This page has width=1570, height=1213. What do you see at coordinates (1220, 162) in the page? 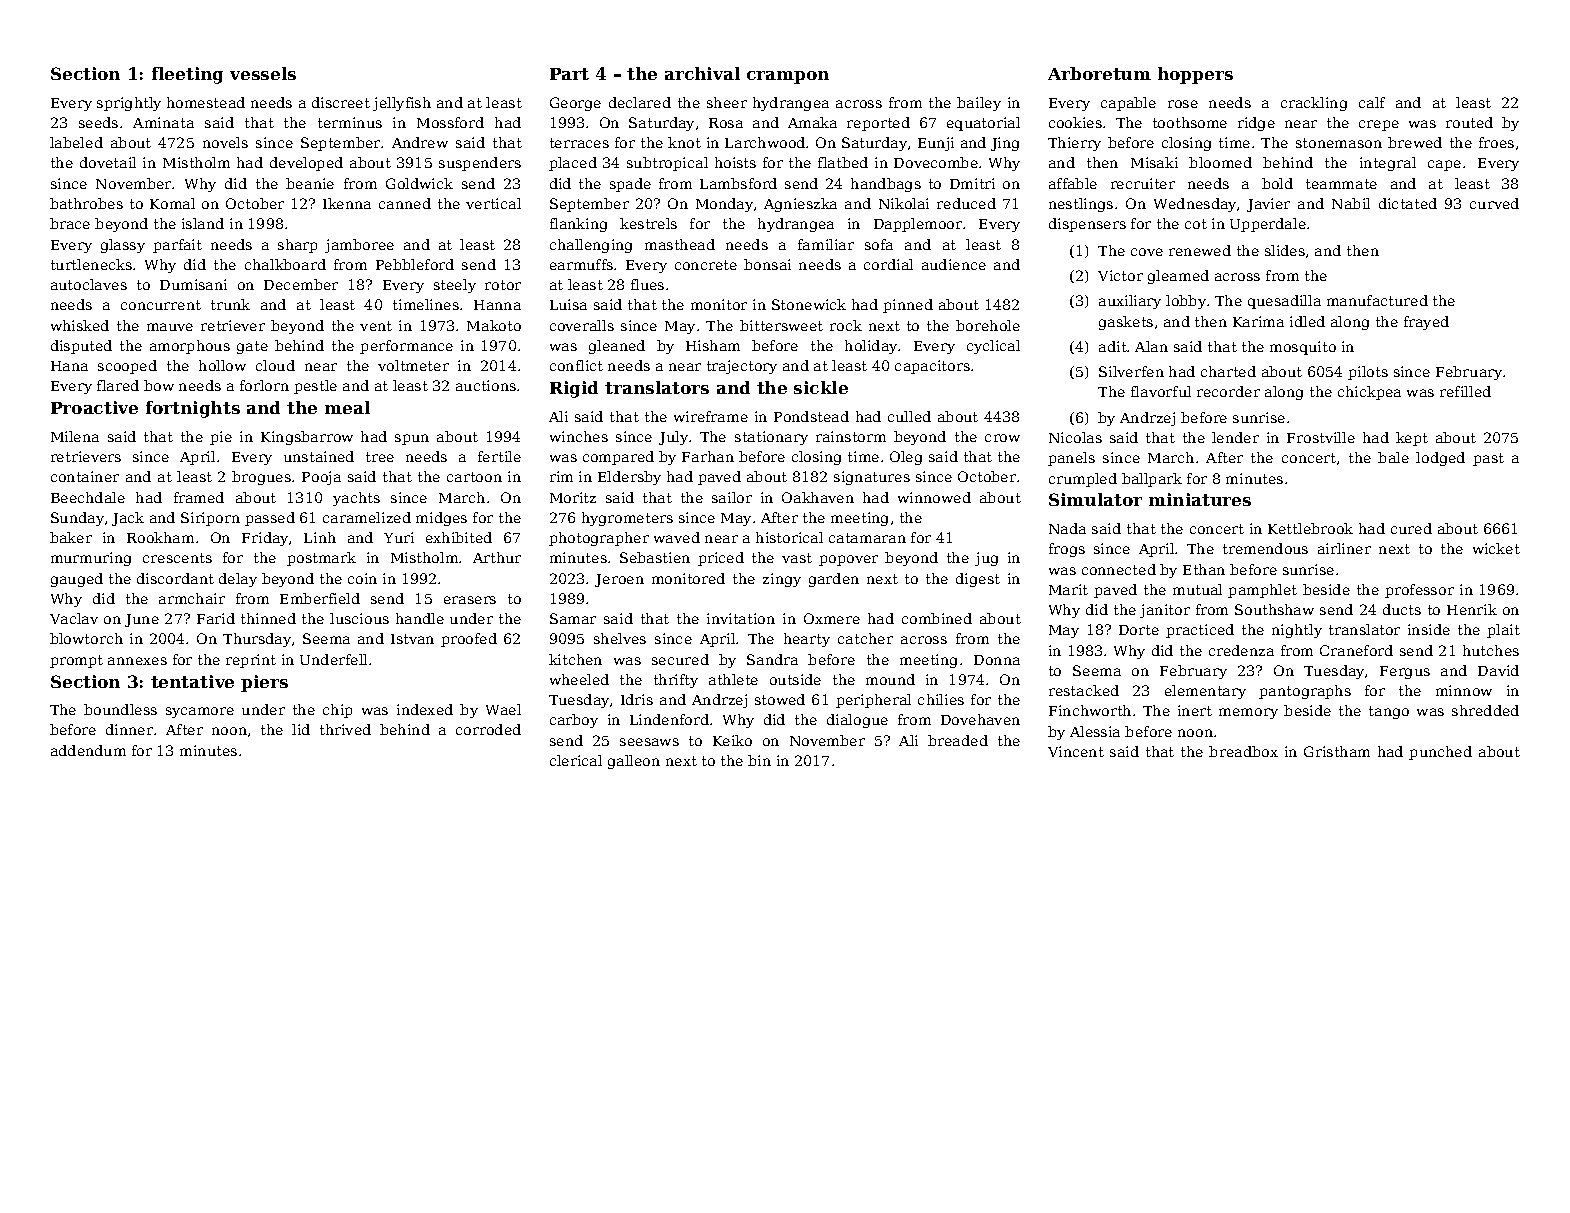
I see `bloomed` at bounding box center [1220, 162].
